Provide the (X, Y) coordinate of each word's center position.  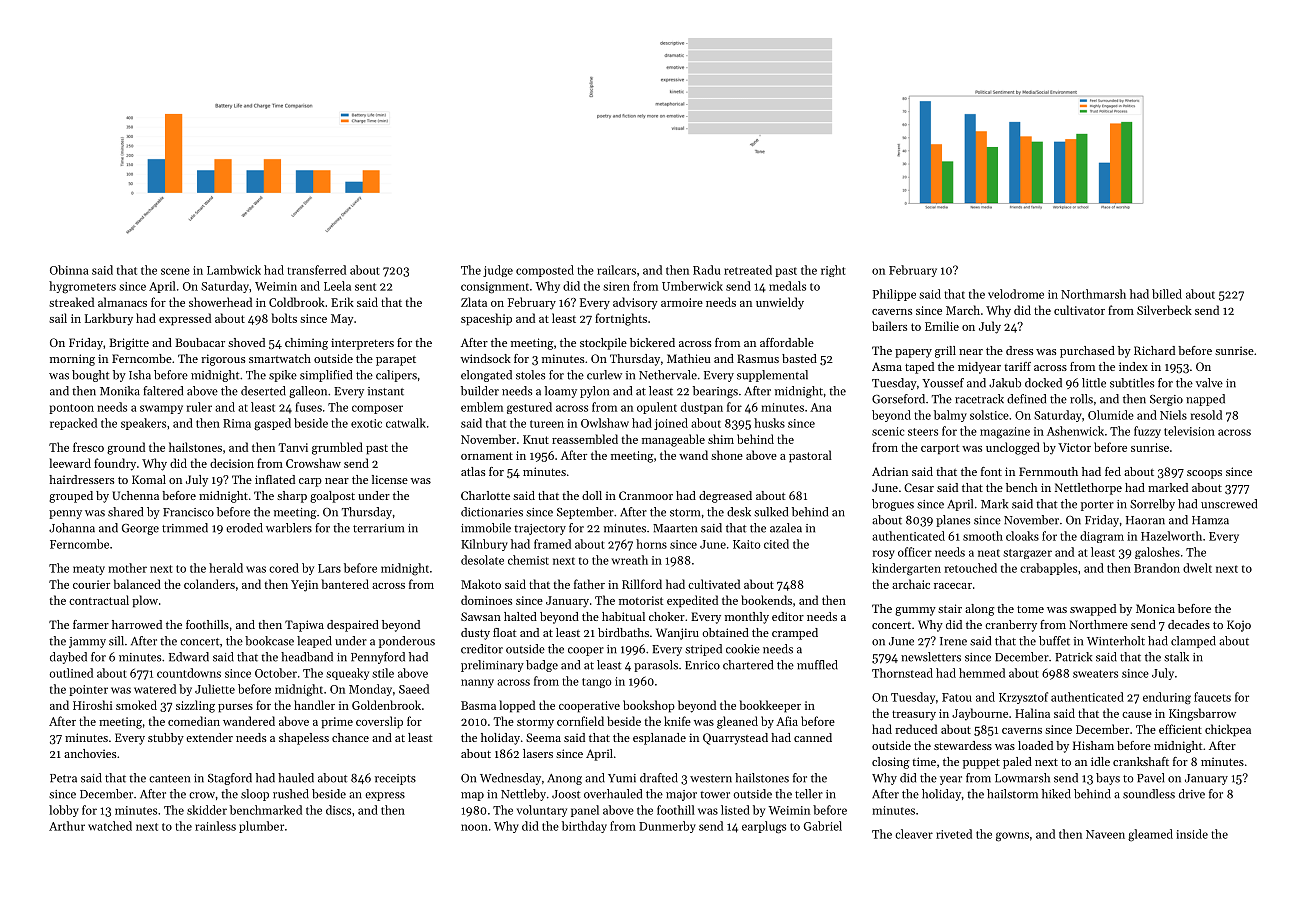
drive (1192, 794)
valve (1209, 383)
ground (126, 448)
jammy (87, 642)
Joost (566, 794)
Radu (706, 270)
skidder (207, 810)
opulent (657, 408)
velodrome (1016, 294)
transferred (316, 270)
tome (1030, 609)
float (504, 632)
